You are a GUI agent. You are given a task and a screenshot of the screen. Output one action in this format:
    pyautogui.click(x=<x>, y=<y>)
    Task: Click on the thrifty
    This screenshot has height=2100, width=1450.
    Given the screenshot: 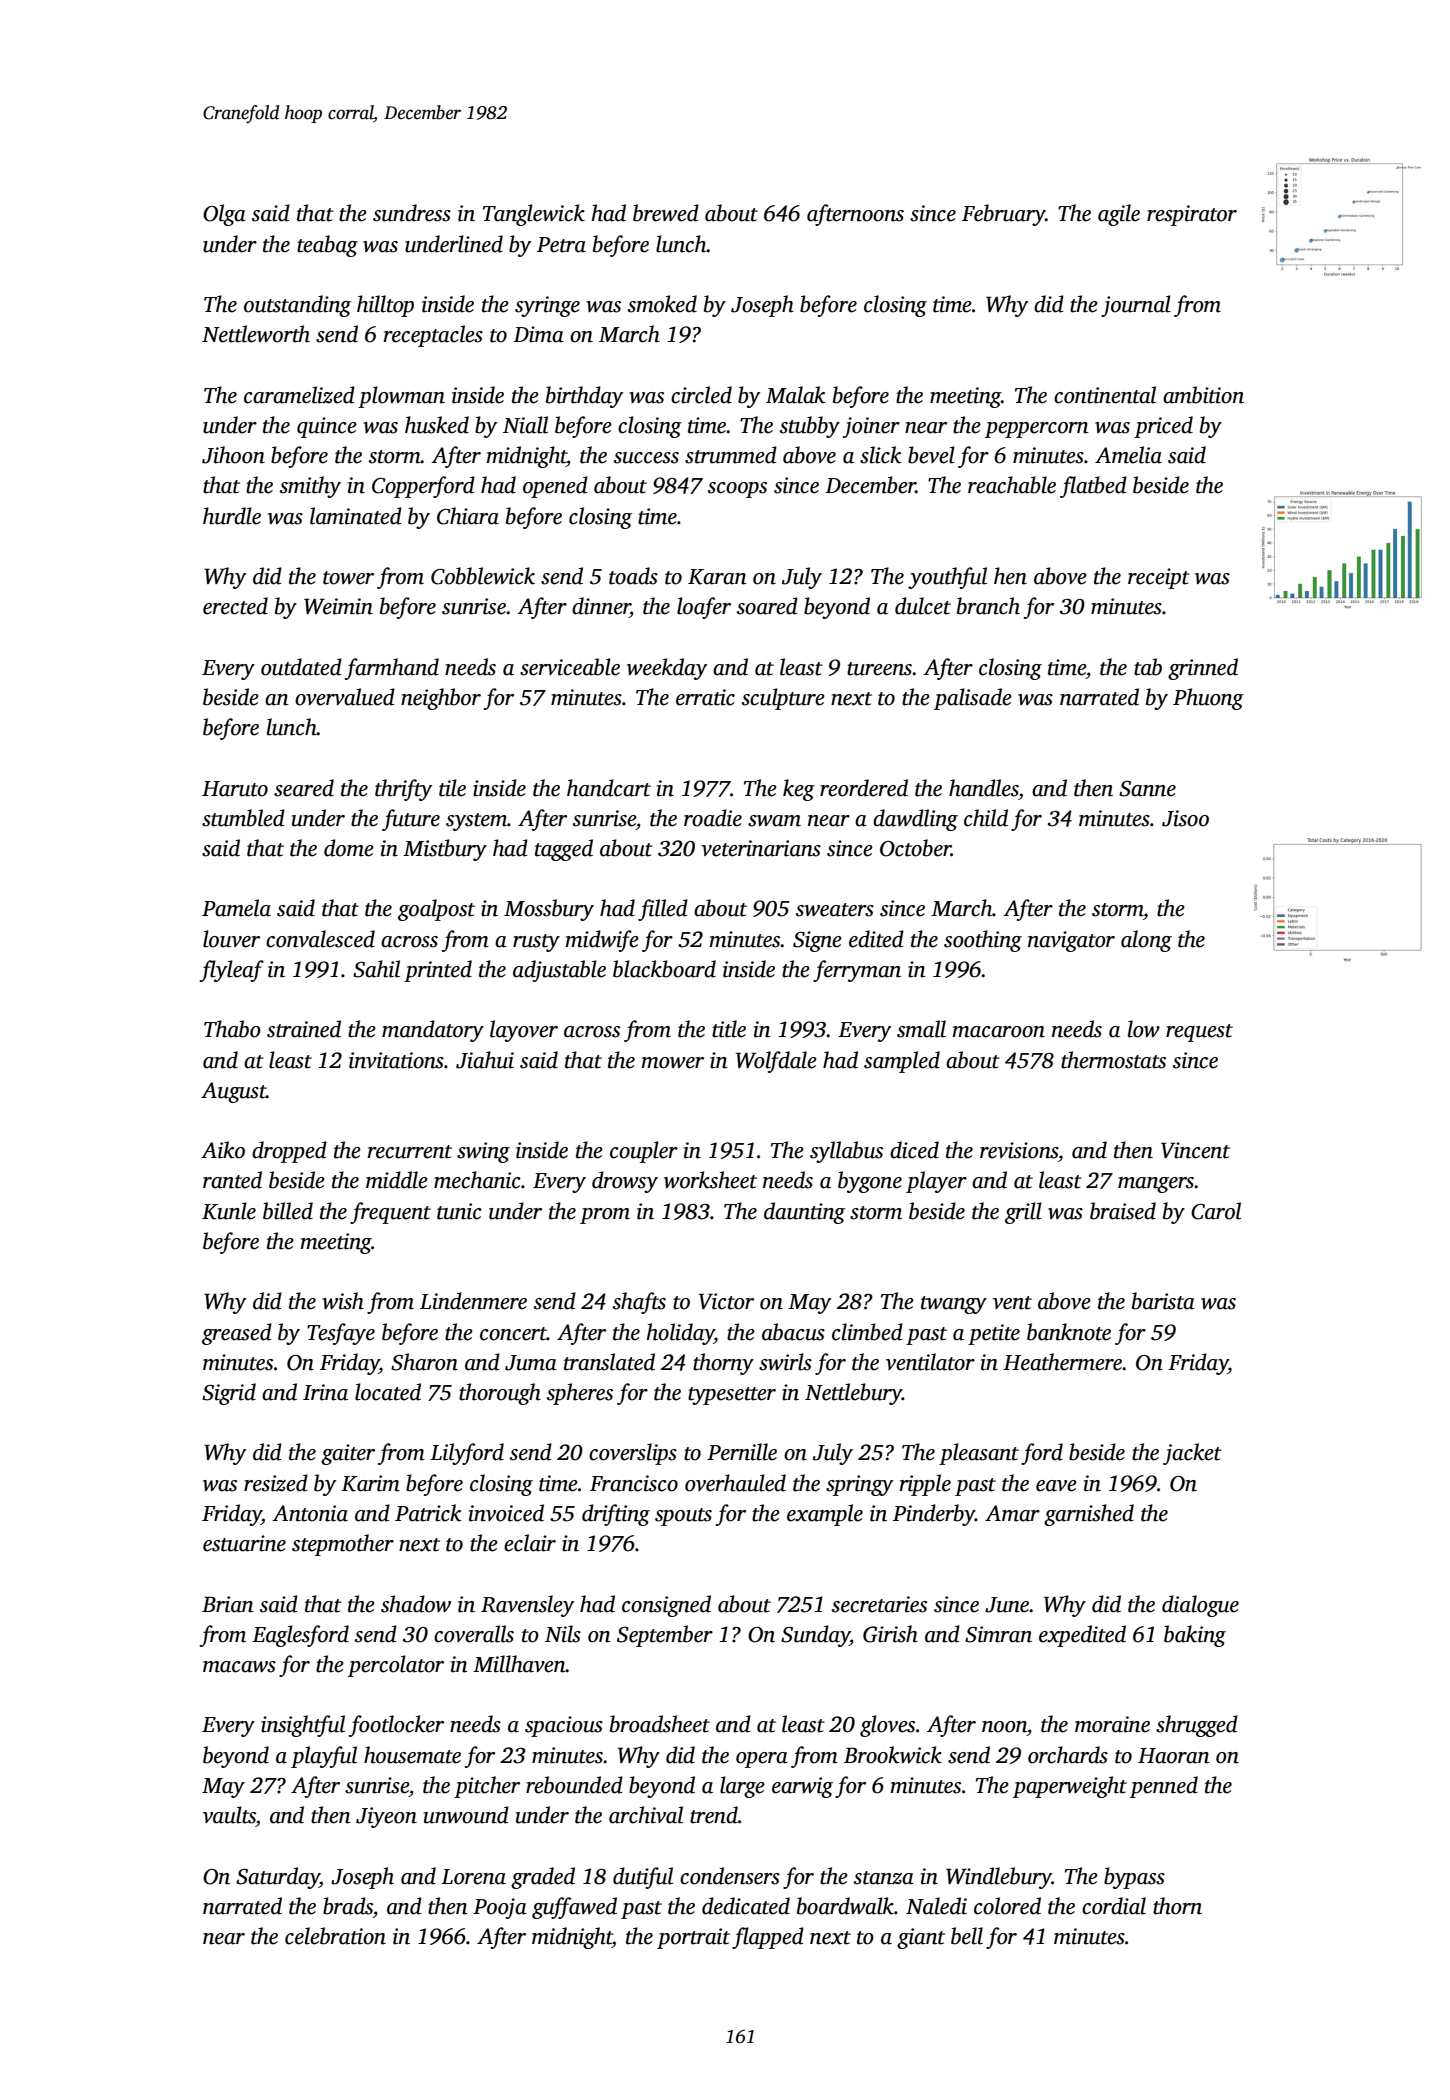 What is the action you would take?
    pyautogui.click(x=403, y=790)
